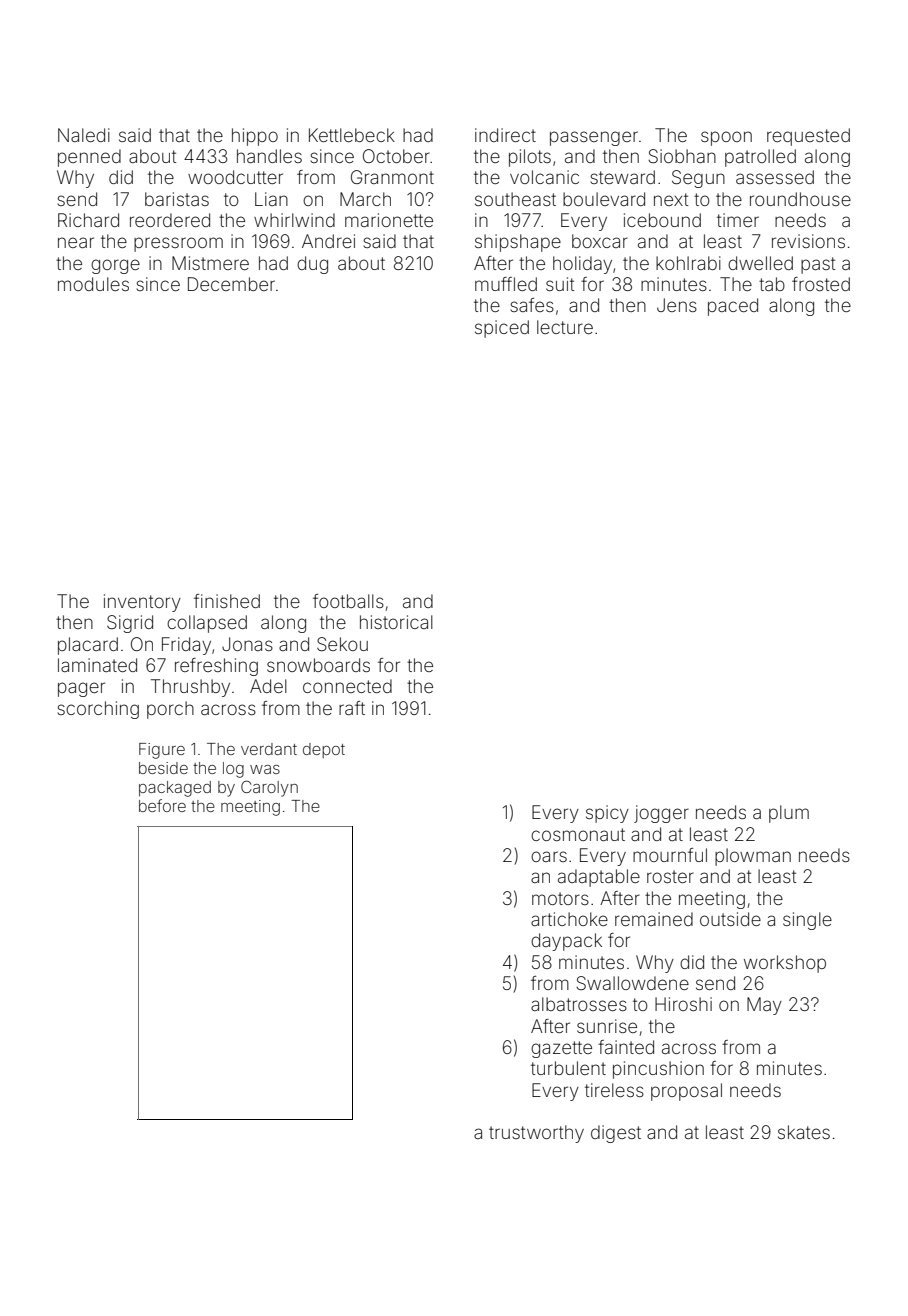  Describe the element at coordinates (568, 1068) in the page. I see `turbulent` at that location.
